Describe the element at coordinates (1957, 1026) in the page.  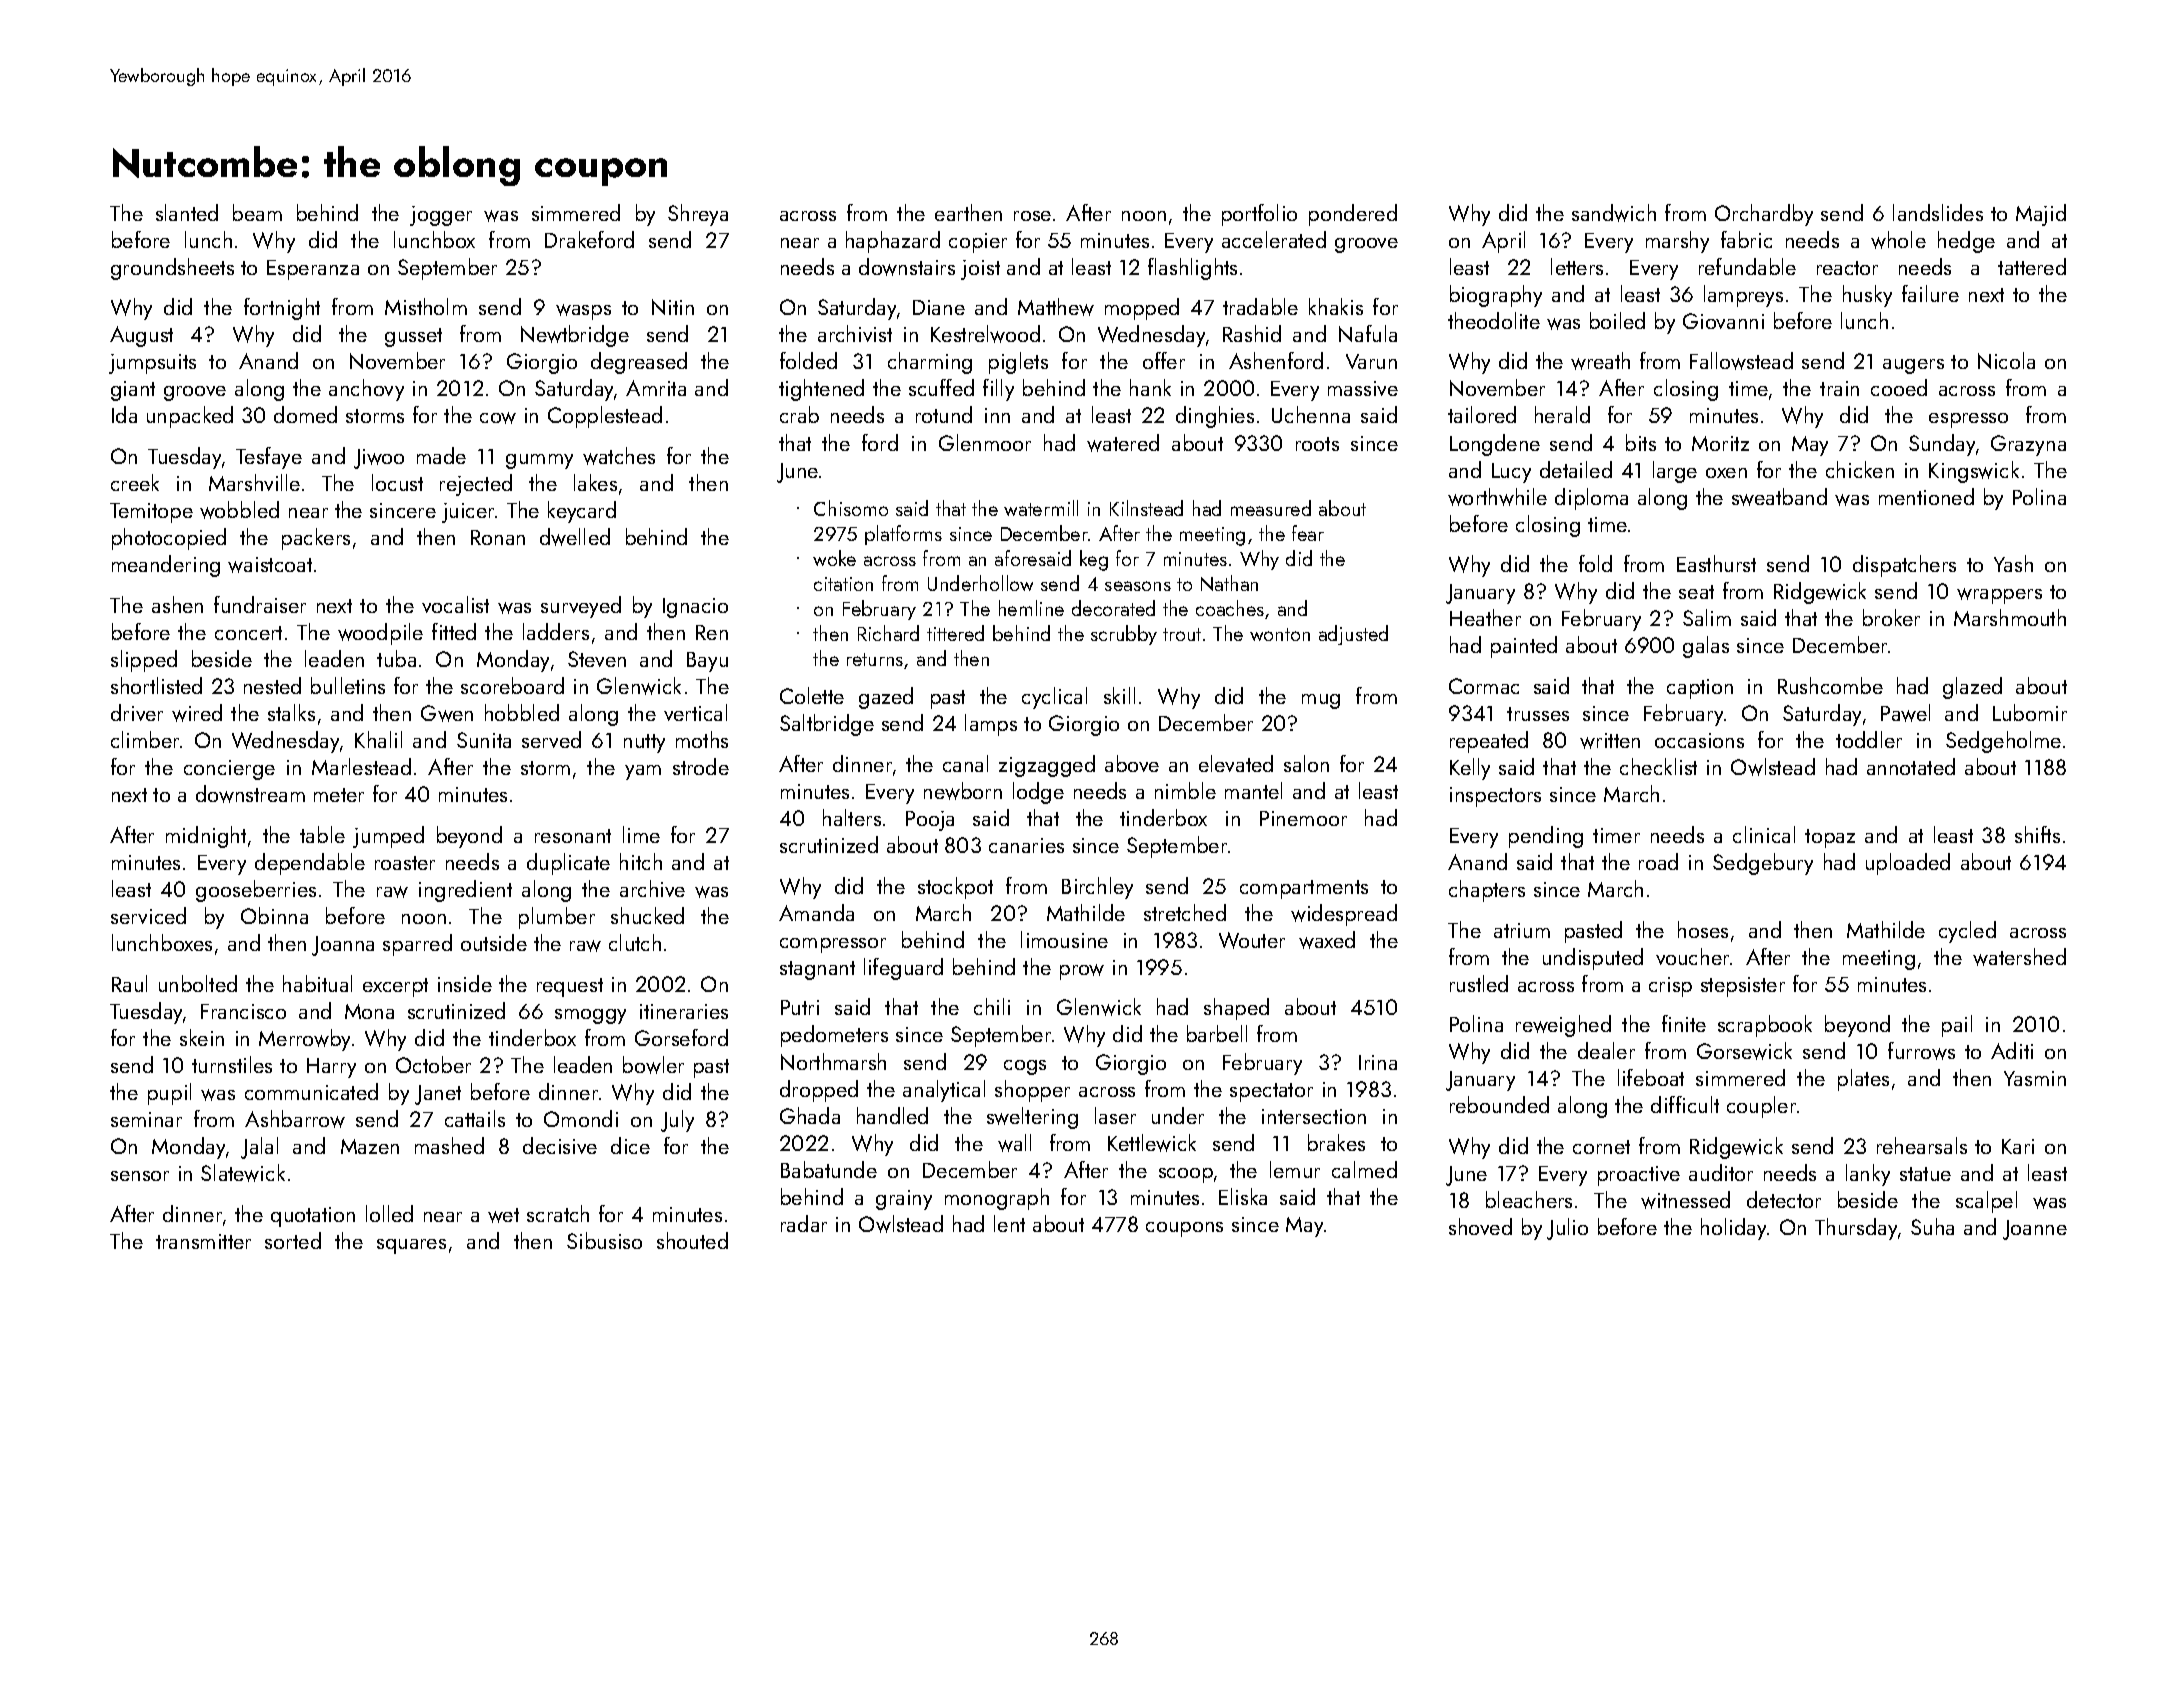
I see `pail` at that location.
